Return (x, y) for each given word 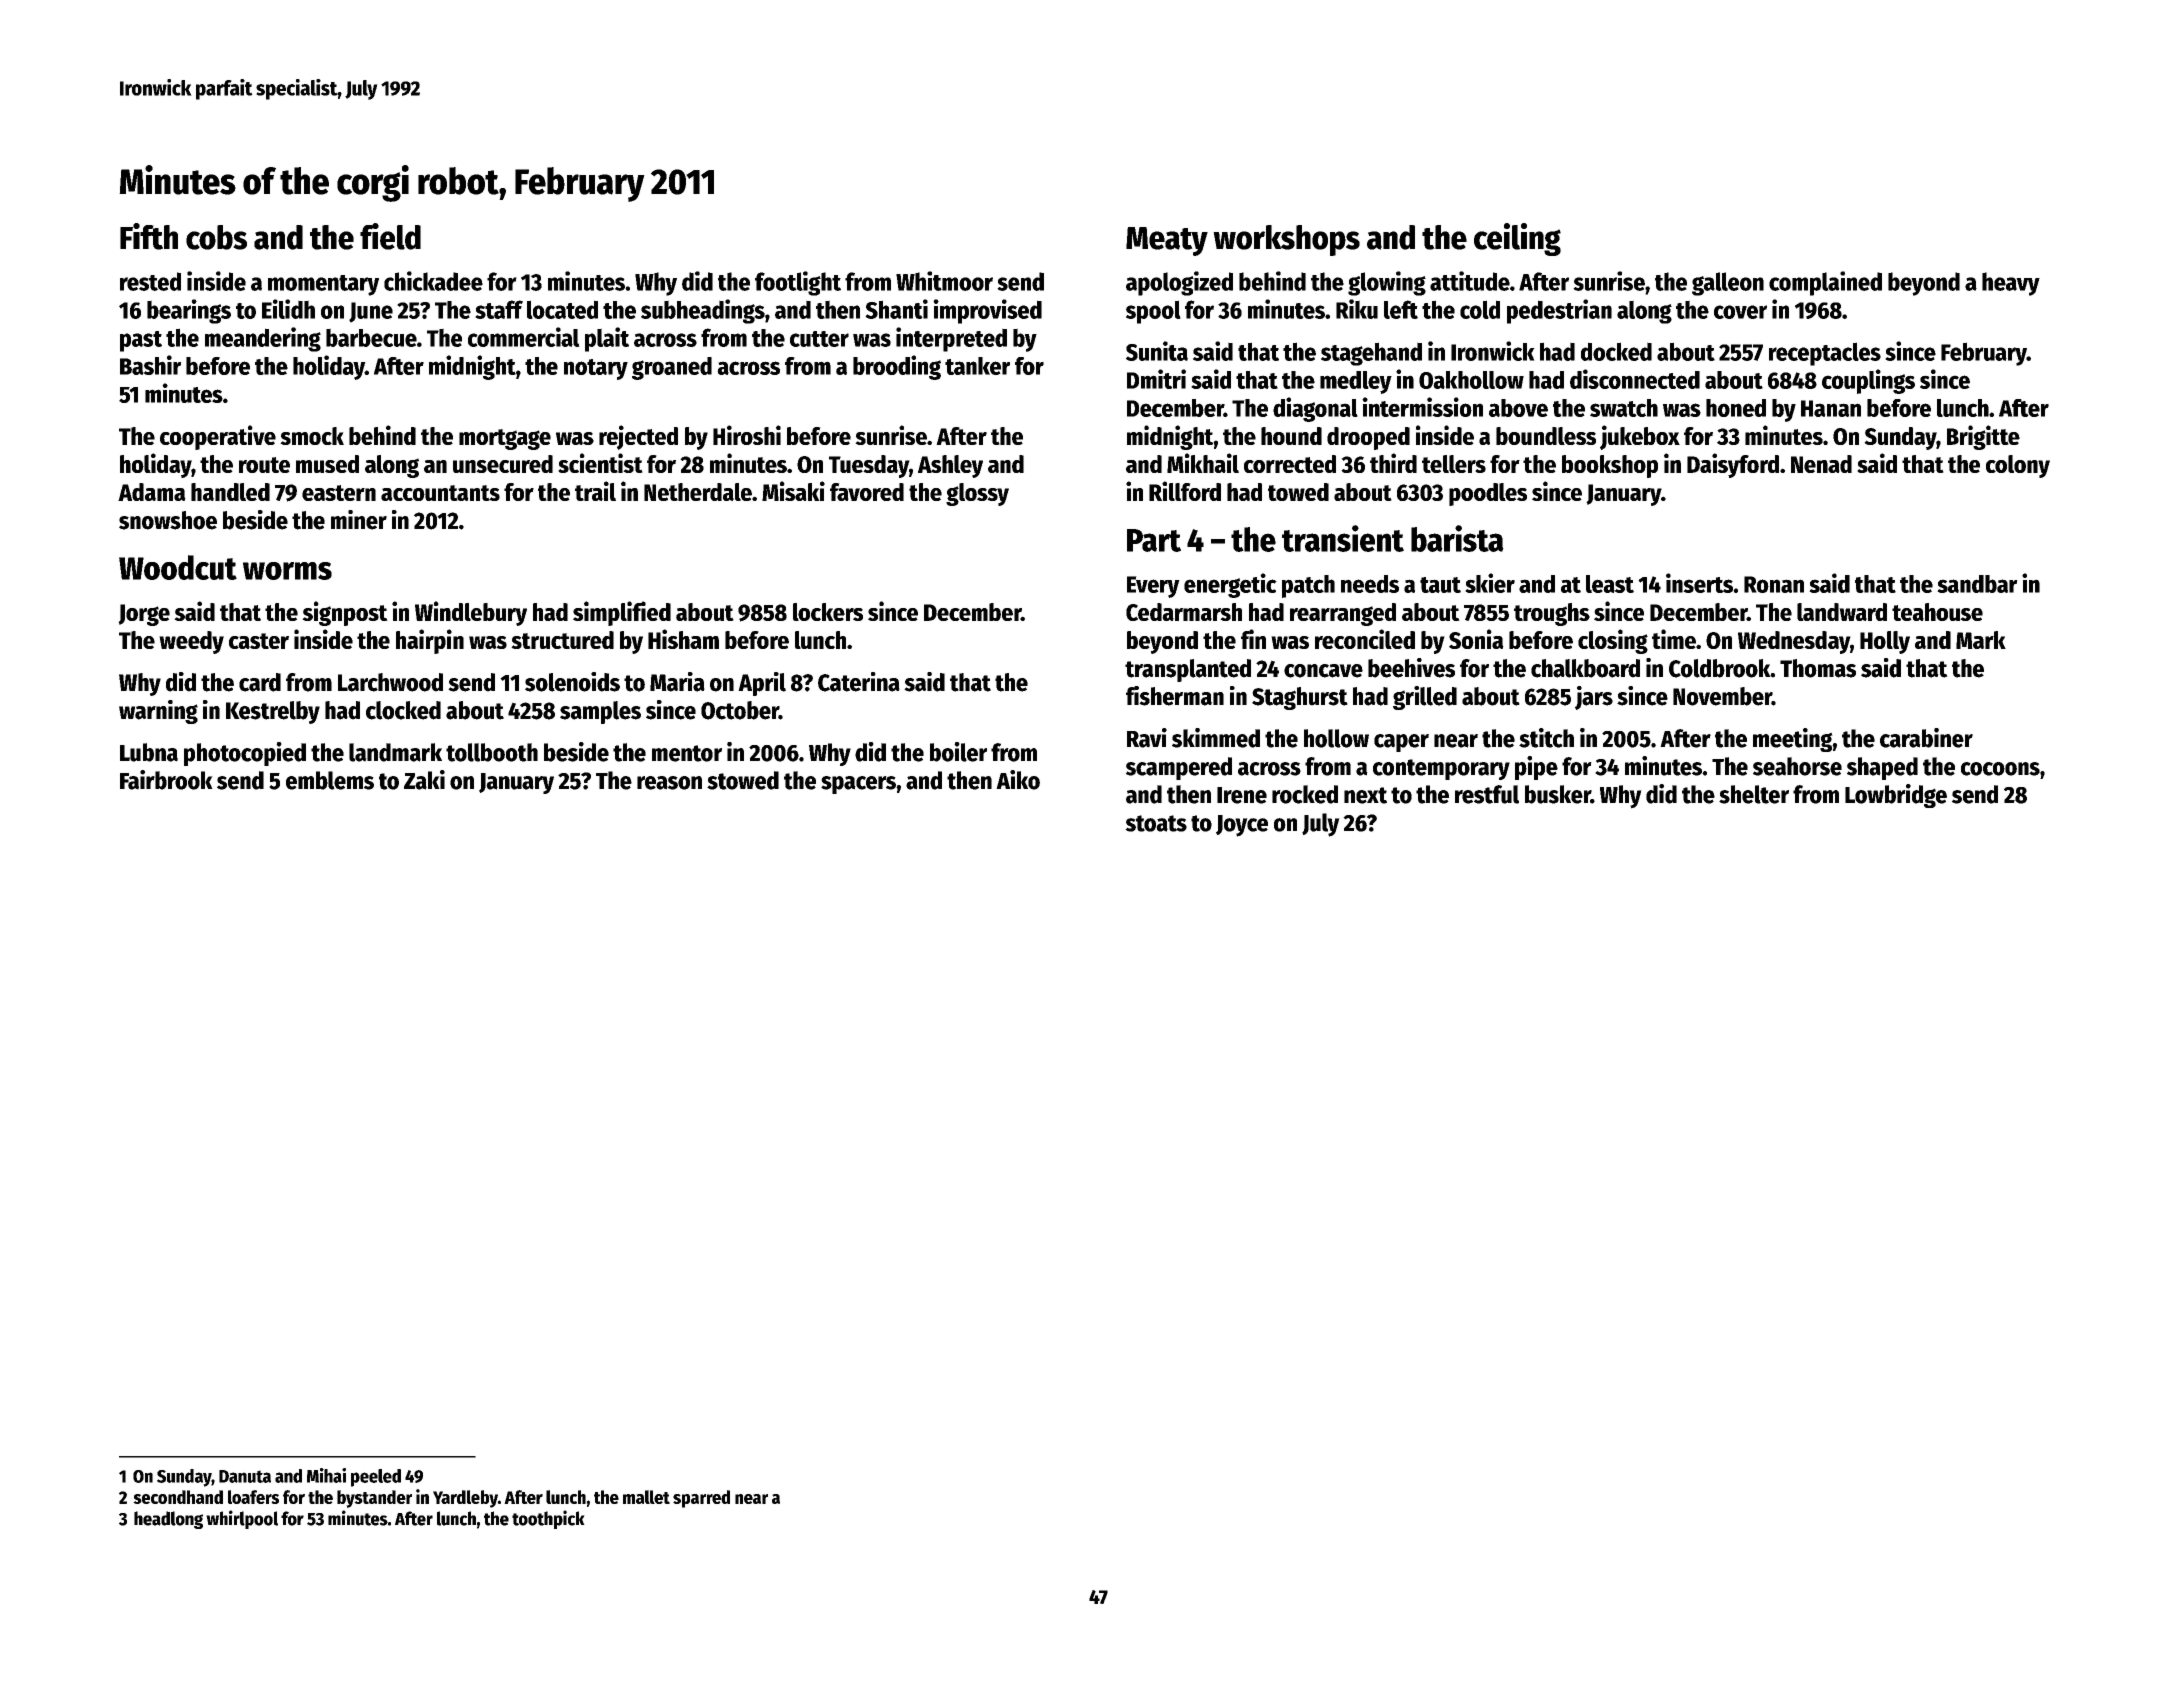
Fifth (149, 236)
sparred (701, 1499)
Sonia (1476, 639)
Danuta (245, 1476)
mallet (646, 1497)
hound (1291, 436)
